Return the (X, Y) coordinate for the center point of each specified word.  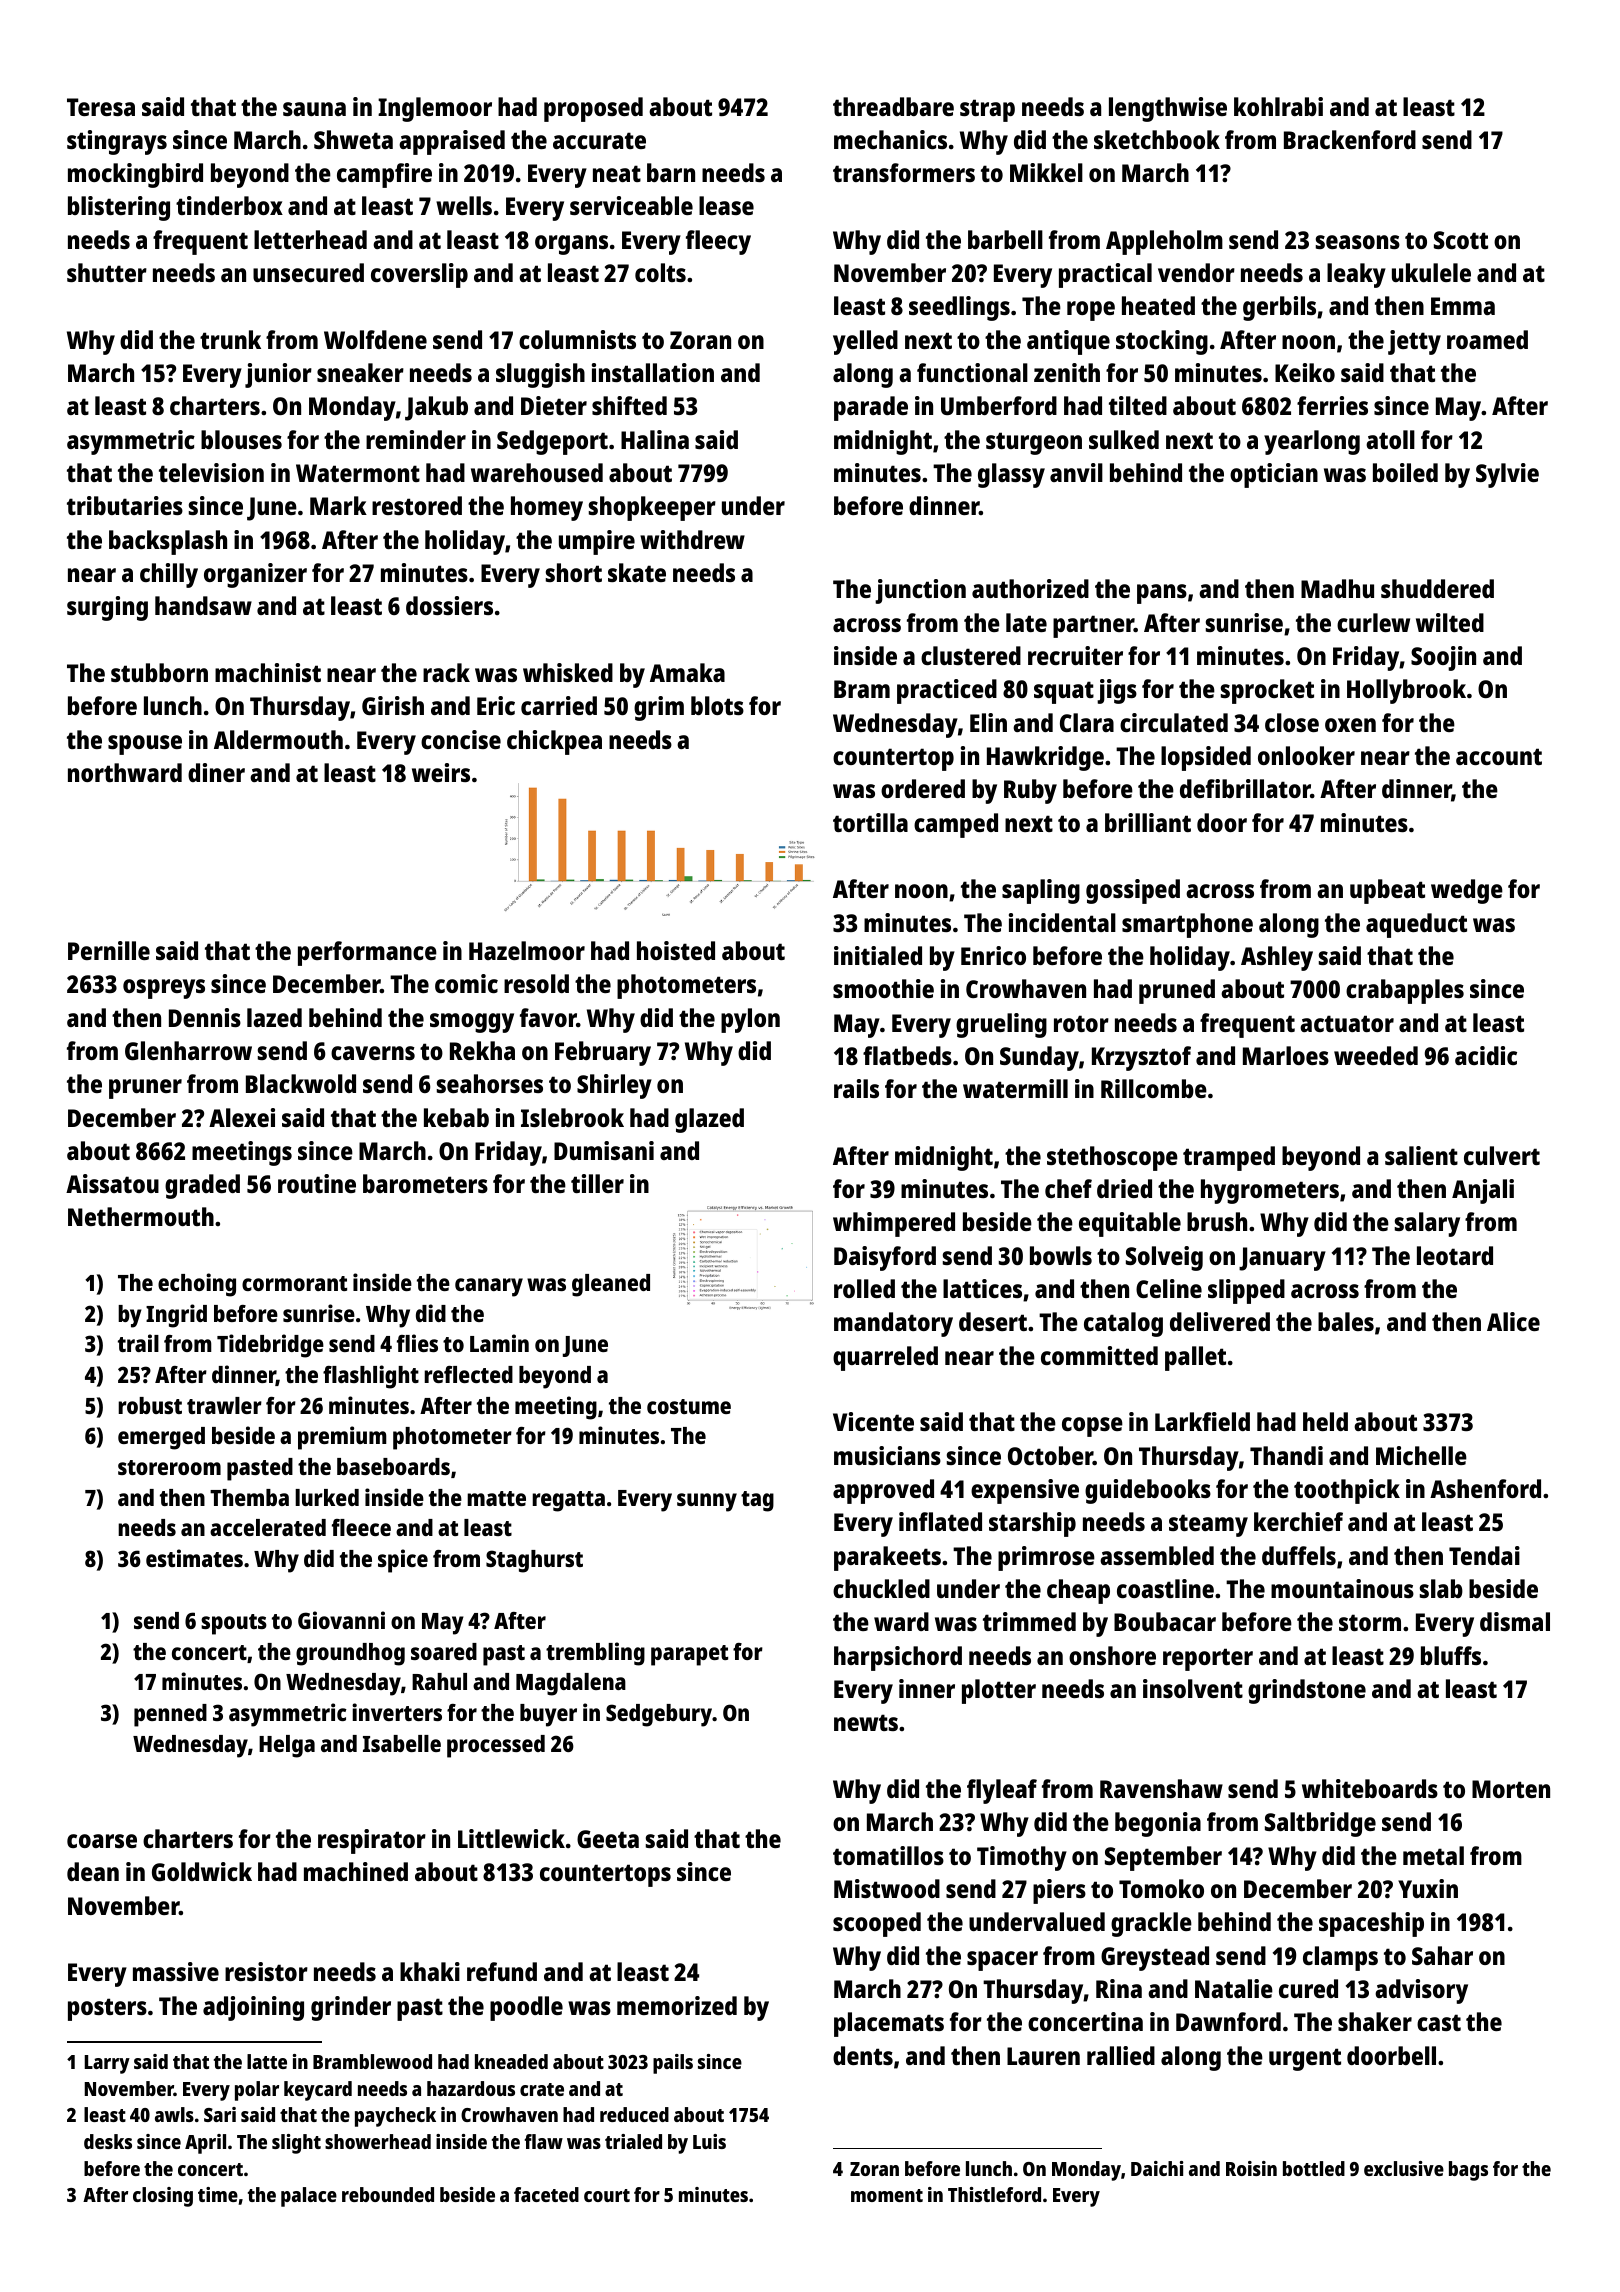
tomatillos (888, 1855)
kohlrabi (1278, 106)
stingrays (117, 142)
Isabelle (402, 1743)
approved (883, 1491)
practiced (947, 691)
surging (107, 608)
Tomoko (1161, 1888)
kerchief (1298, 1521)
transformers (904, 172)
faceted (546, 2194)
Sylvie (1507, 475)
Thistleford (994, 2194)
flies (417, 1343)
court (607, 2195)
